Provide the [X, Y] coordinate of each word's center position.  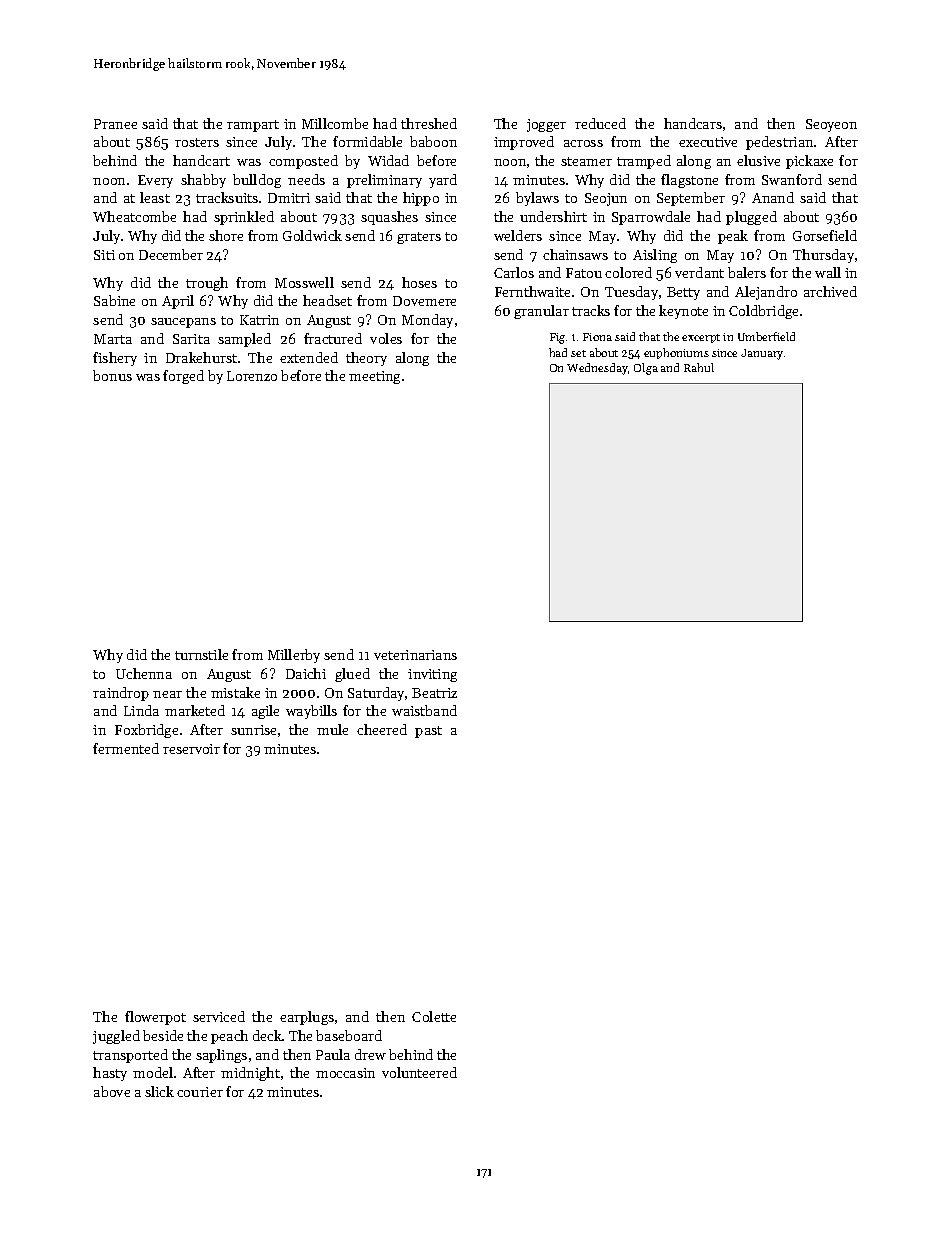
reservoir [191, 749]
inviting [432, 675]
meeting [374, 377]
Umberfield [766, 336]
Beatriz [434, 693]
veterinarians [415, 655]
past [428, 732]
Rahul [699, 367]
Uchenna [144, 673]
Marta [113, 339]
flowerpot [155, 1018]
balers [747, 272]
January [762, 354]
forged [183, 377]
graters [419, 238]
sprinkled [244, 218]
